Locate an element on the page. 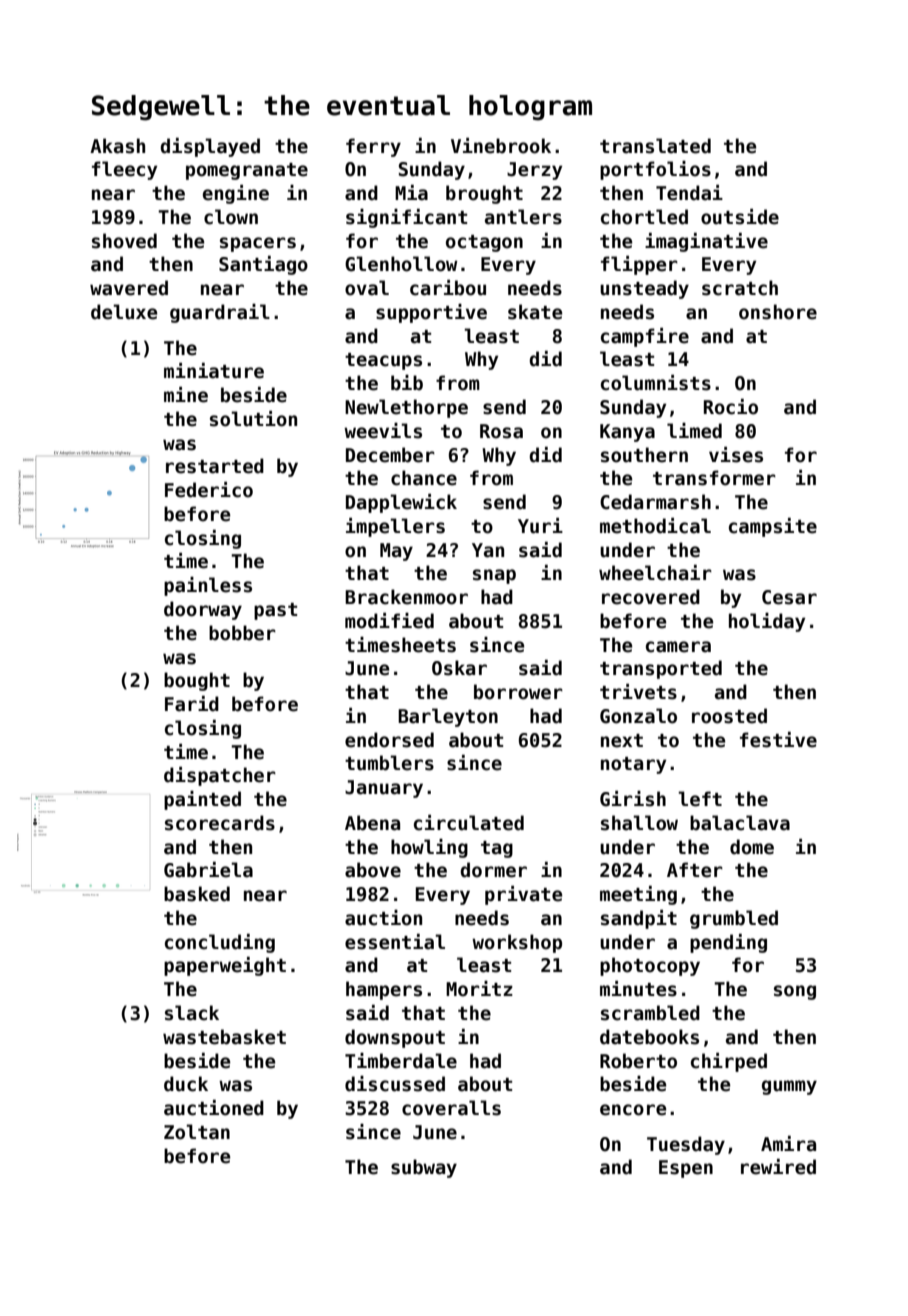 This document has width=908, height=1316. subway is located at coordinates (424, 1168).
